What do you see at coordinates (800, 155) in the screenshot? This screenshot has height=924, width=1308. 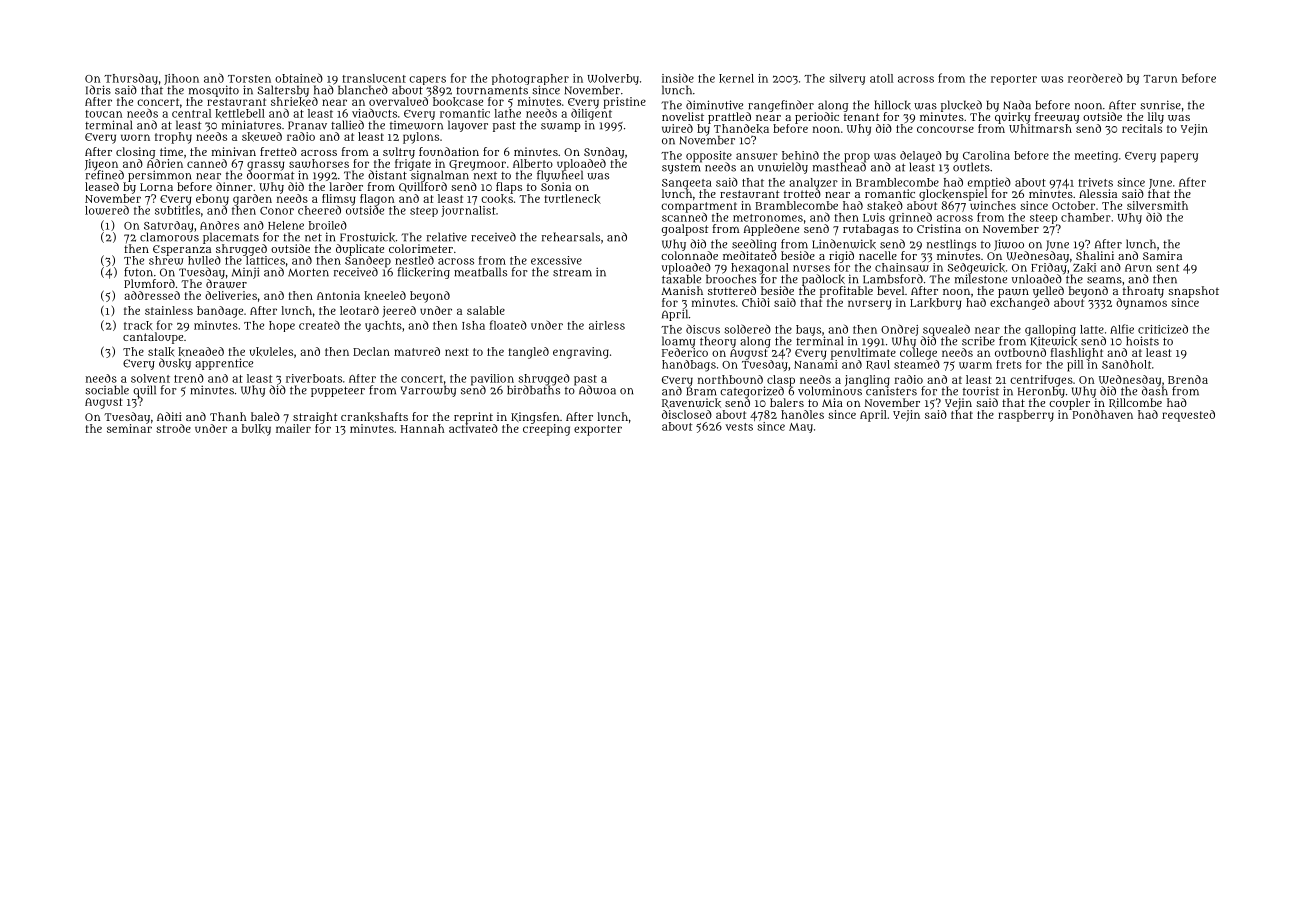 I see `behind` at bounding box center [800, 155].
